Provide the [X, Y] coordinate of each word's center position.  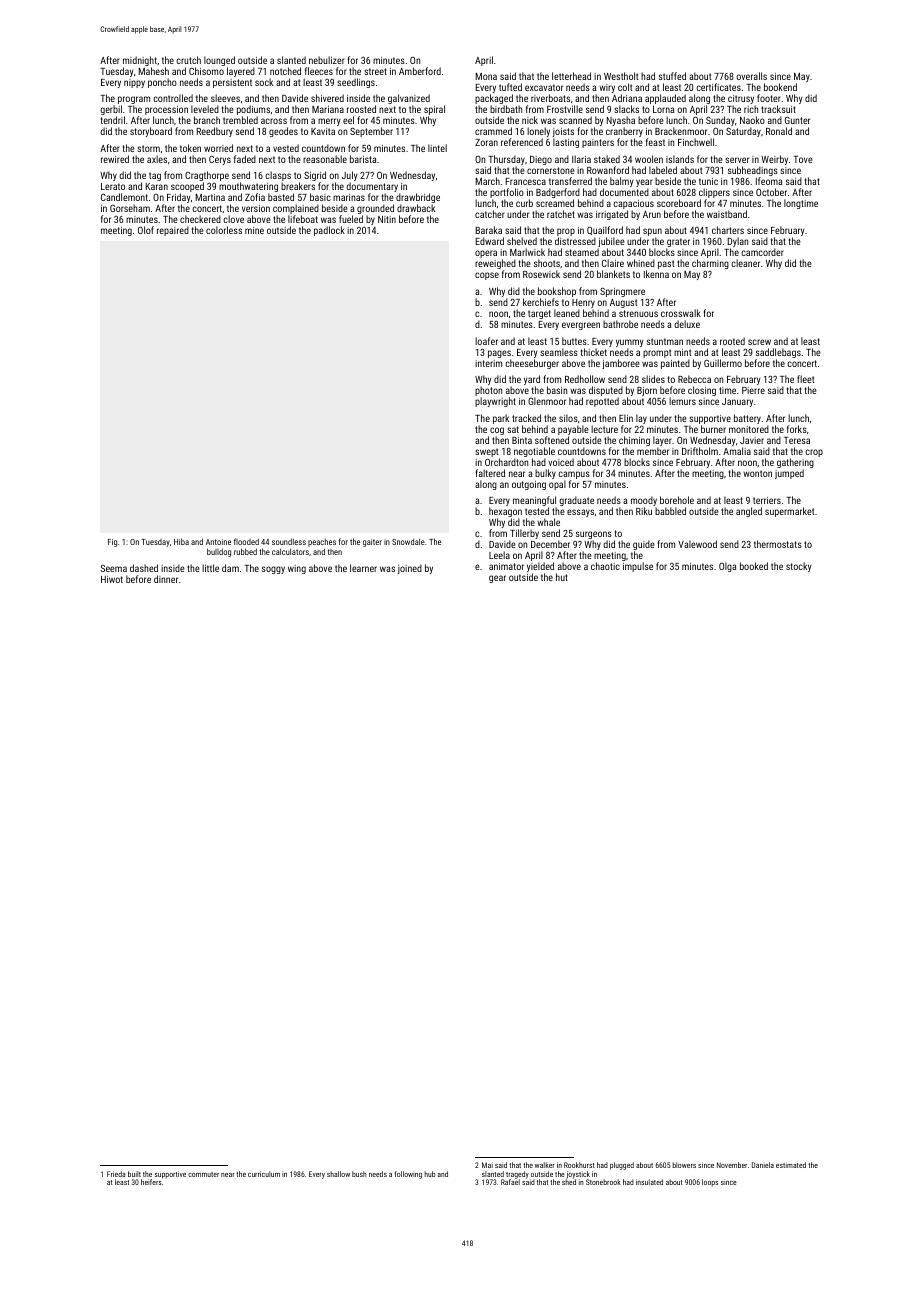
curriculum [264, 1174]
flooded [246, 541]
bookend [780, 87]
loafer [486, 341]
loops [710, 1183]
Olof [146, 230]
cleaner [745, 263]
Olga [727, 567]
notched [285, 71]
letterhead [571, 76]
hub [429, 1174]
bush [359, 1174]
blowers [684, 1165]
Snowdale [408, 541]
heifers [151, 1182]
